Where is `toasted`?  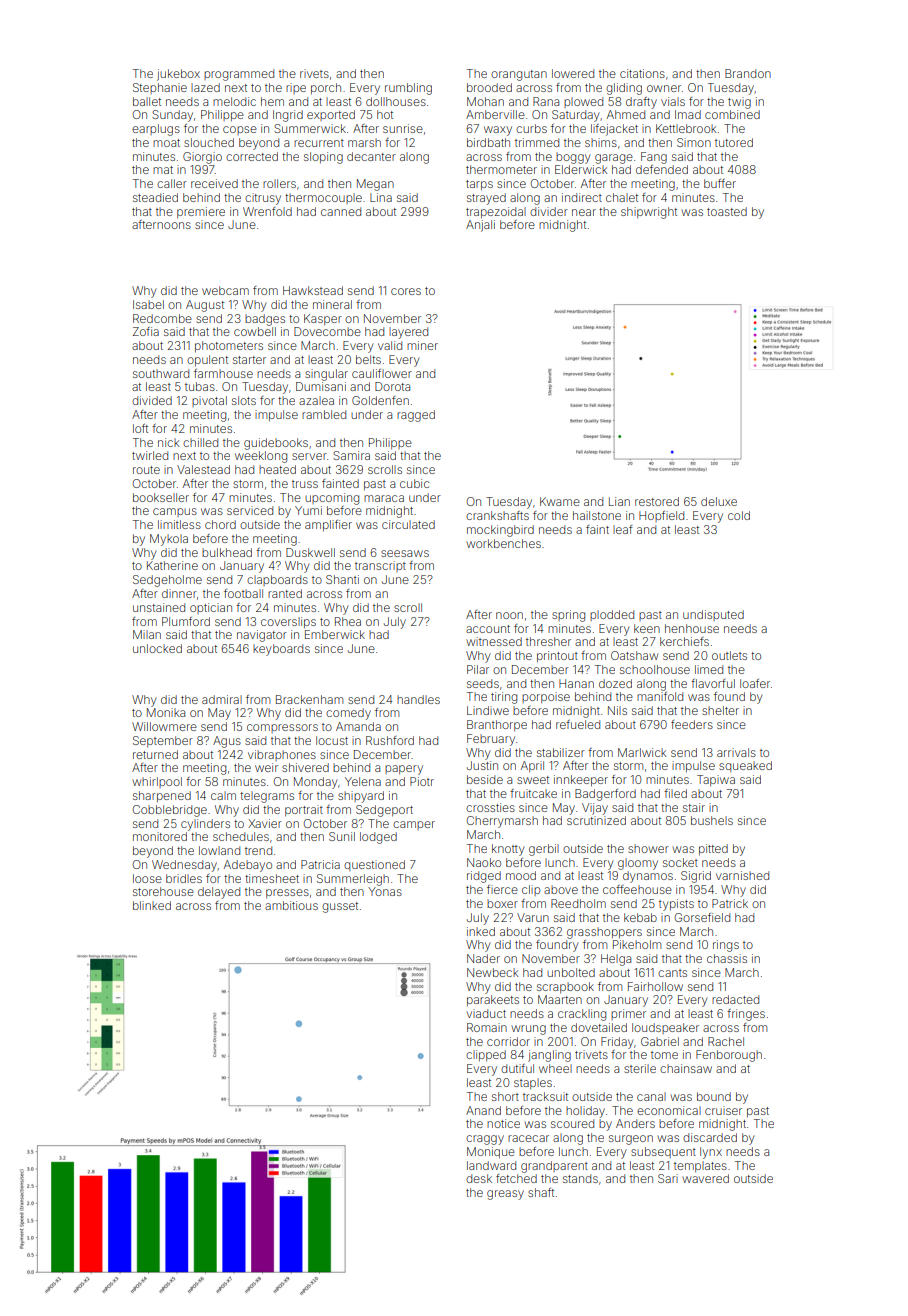 toasted is located at coordinates (727, 211).
